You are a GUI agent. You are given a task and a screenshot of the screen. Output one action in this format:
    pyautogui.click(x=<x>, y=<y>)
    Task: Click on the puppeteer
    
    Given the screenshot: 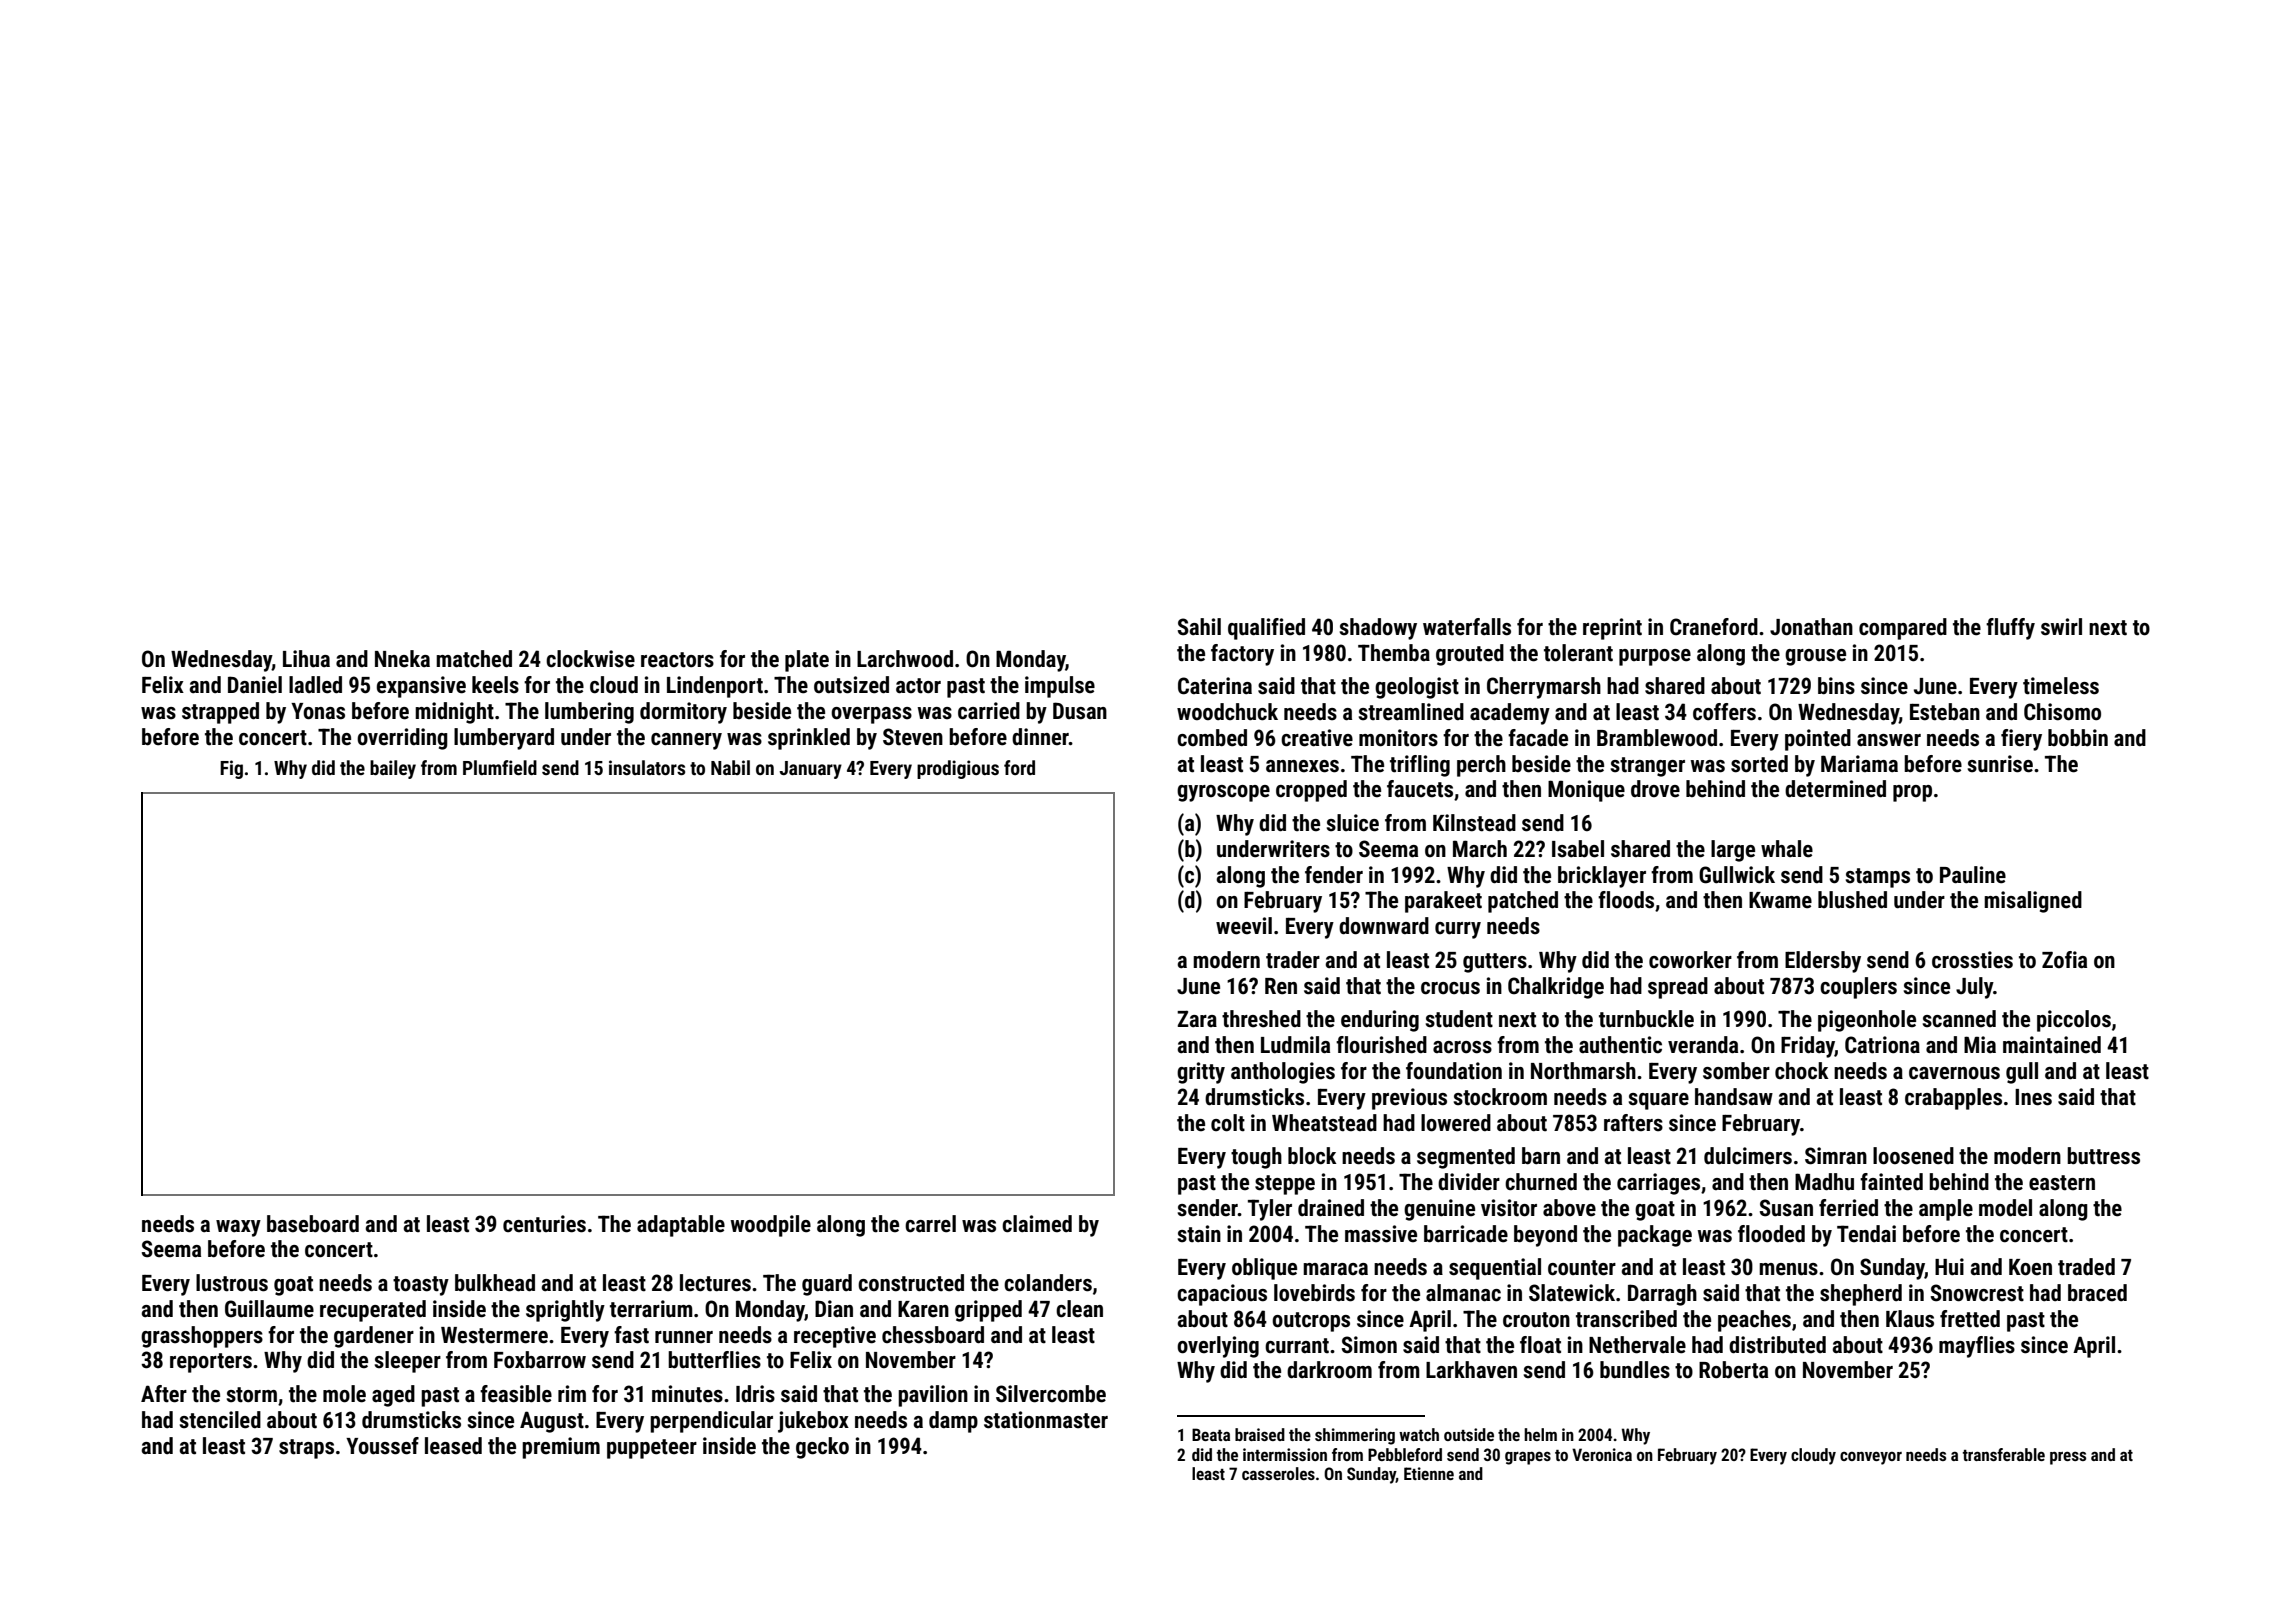 What is the action you would take?
    pyautogui.click(x=652, y=1449)
